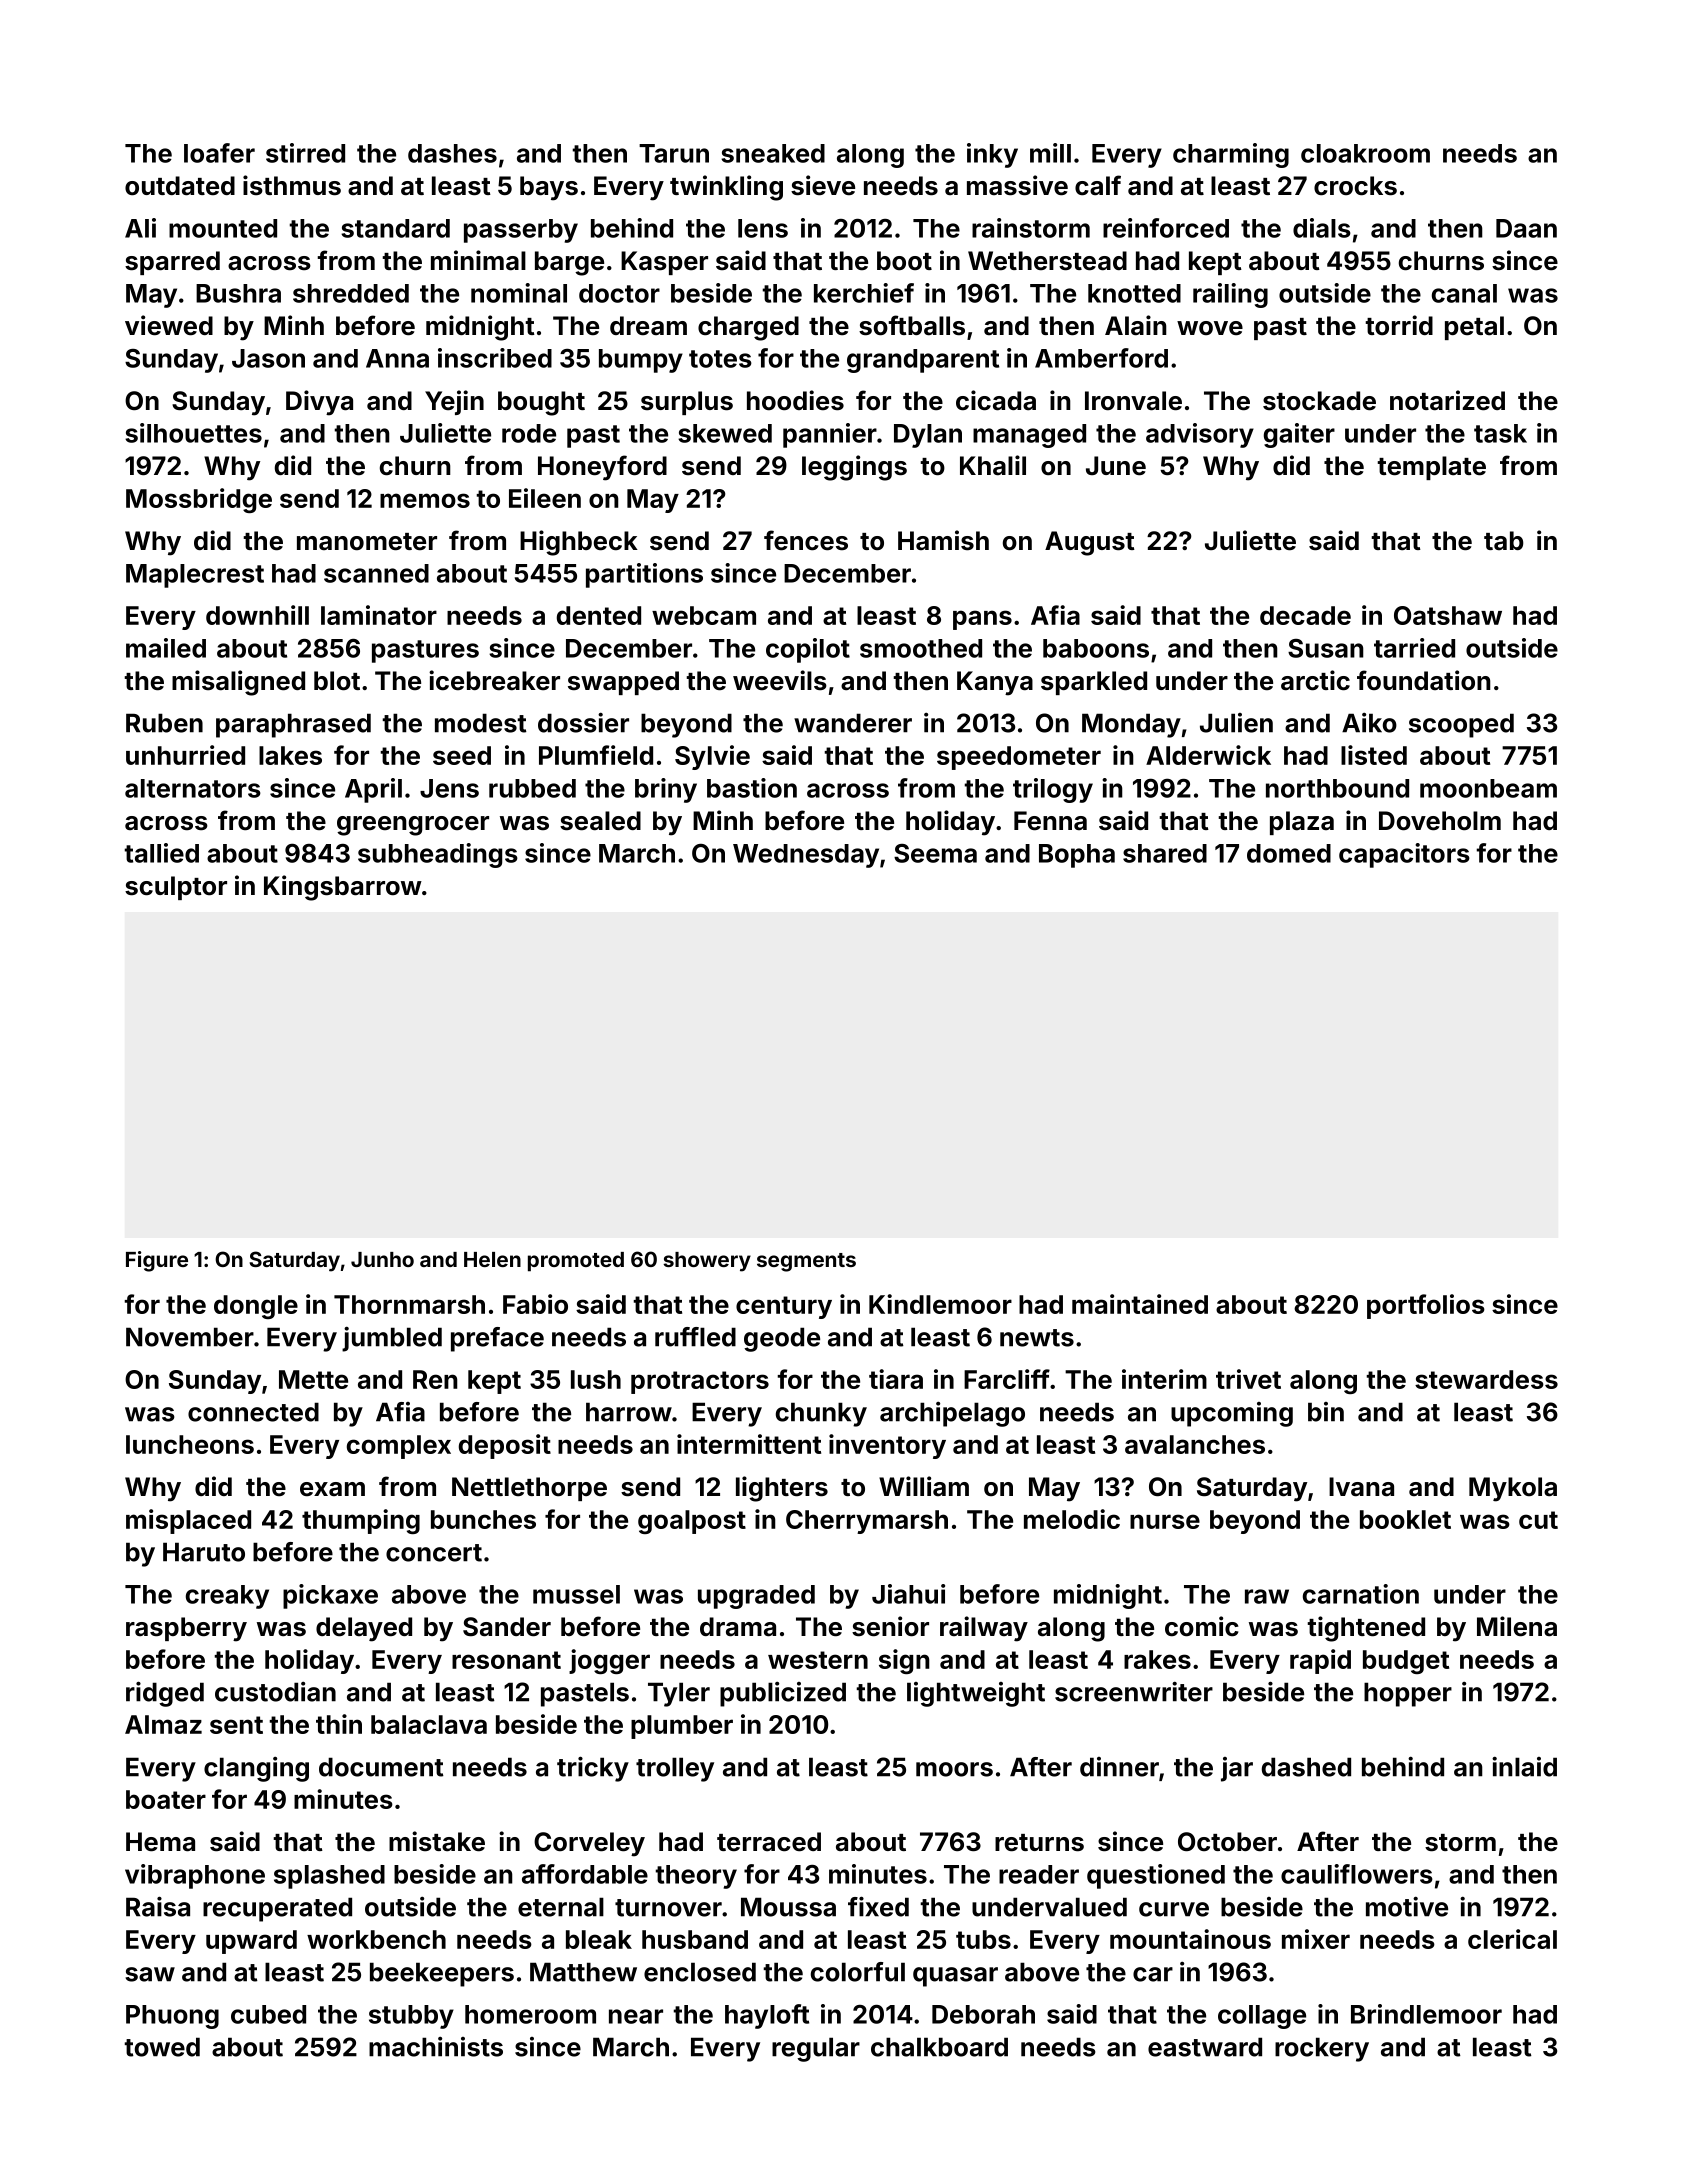 This screenshot has width=1683, height=2178. What do you see at coordinates (1440, 821) in the screenshot?
I see `Doveholm` at bounding box center [1440, 821].
